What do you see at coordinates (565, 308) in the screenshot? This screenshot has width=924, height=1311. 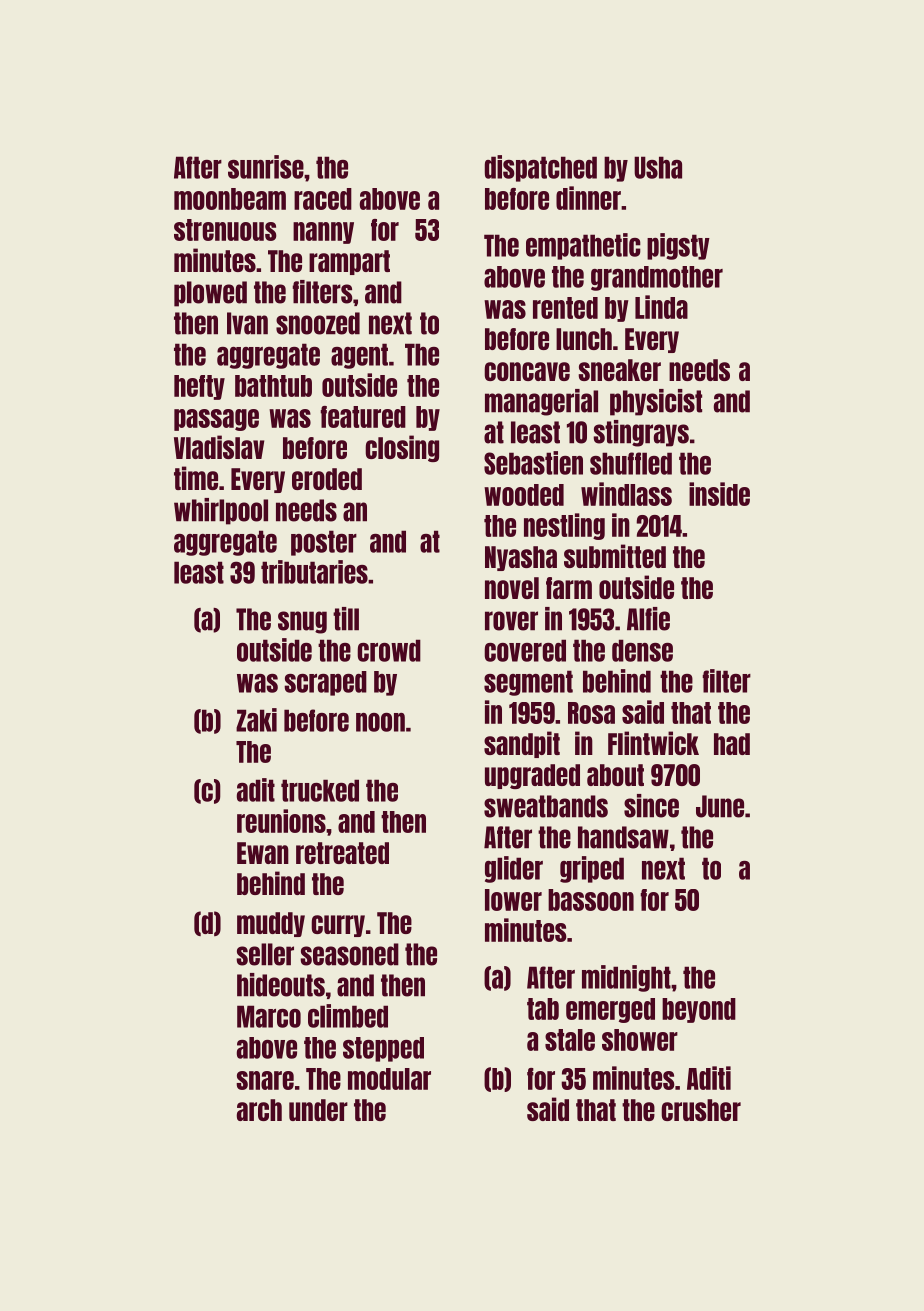 I see `rented` at bounding box center [565, 308].
